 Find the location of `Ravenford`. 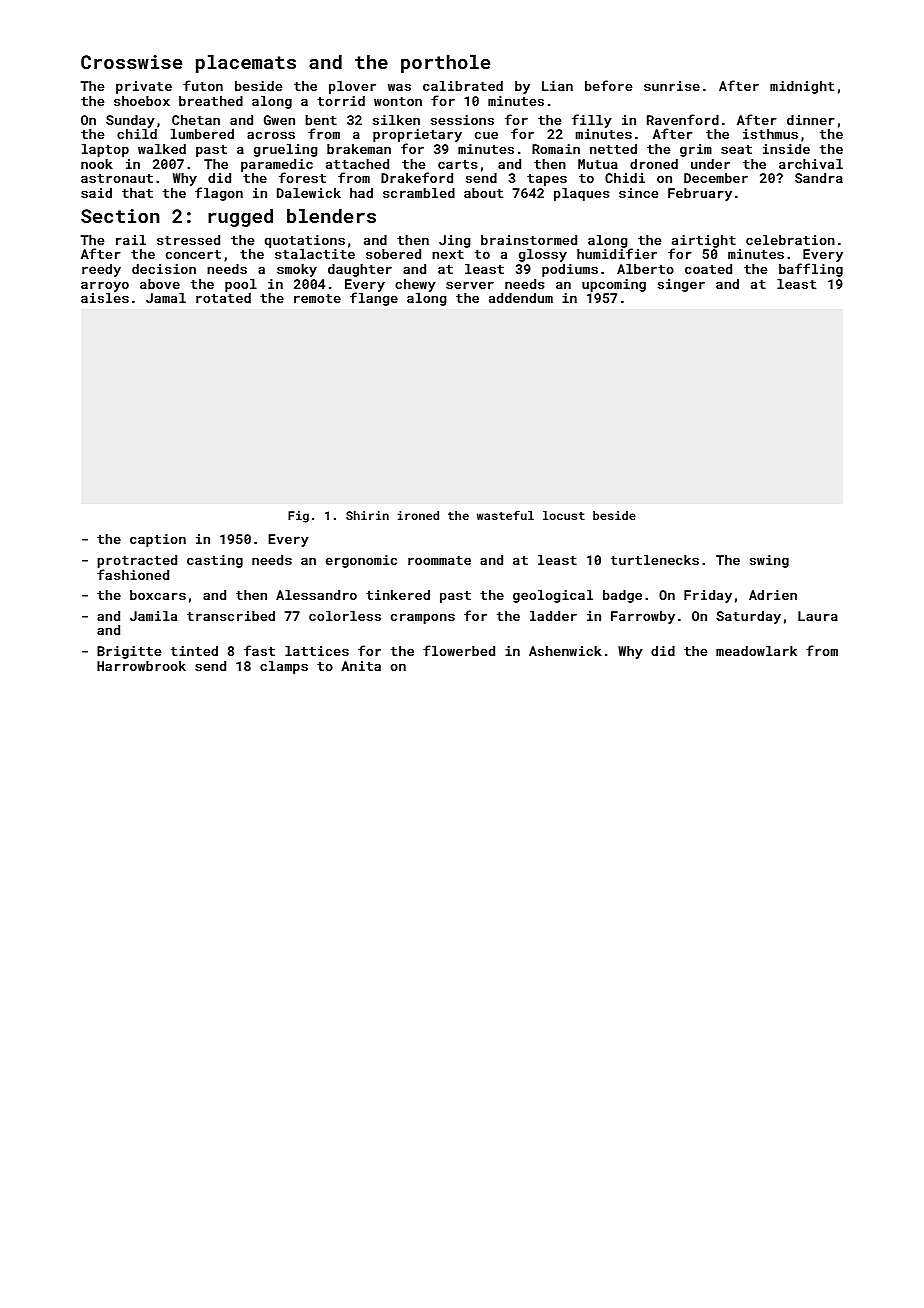

Ravenford is located at coordinates (683, 119).
